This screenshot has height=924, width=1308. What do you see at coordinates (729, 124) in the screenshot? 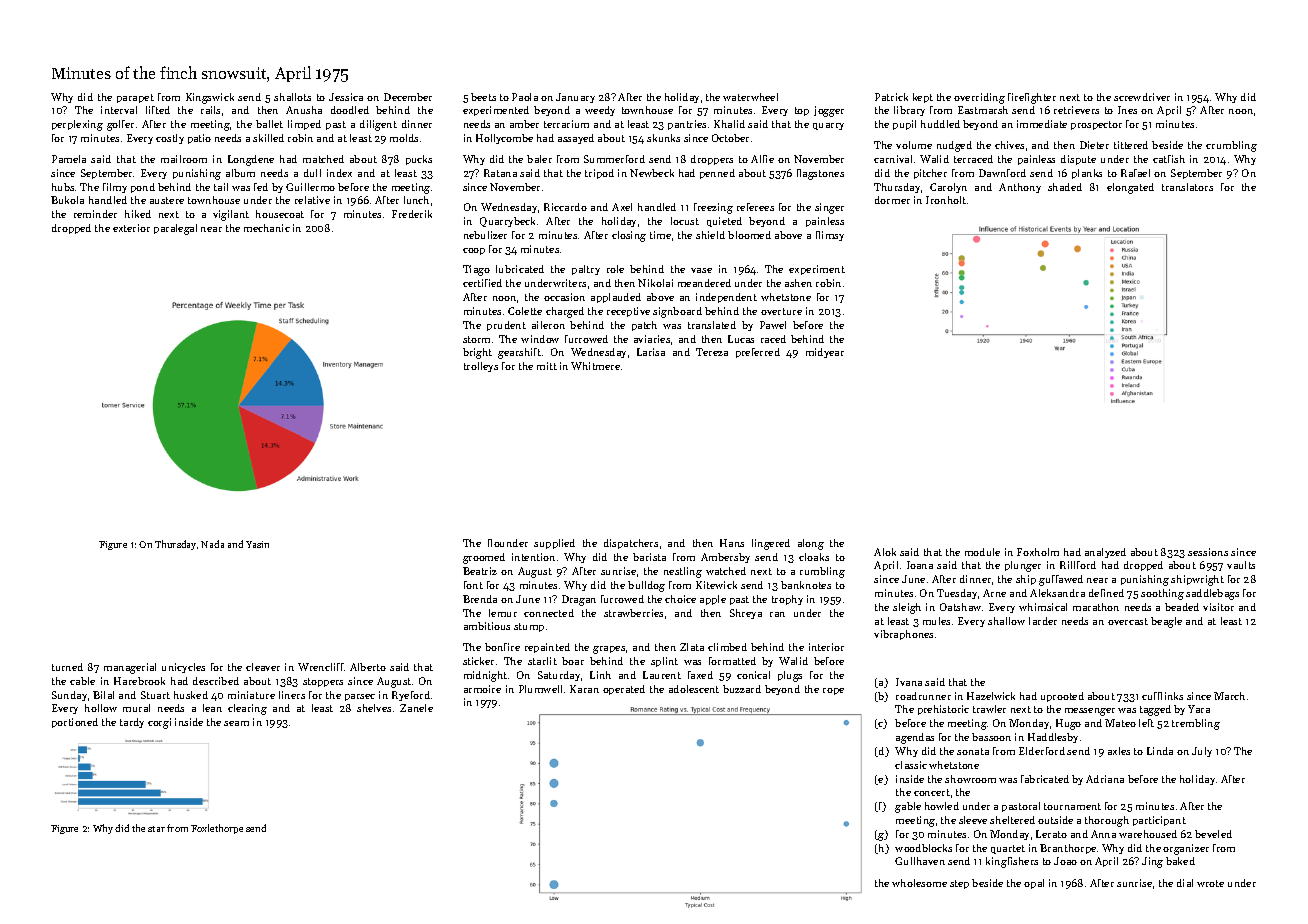
I see `Khalid` at bounding box center [729, 124].
